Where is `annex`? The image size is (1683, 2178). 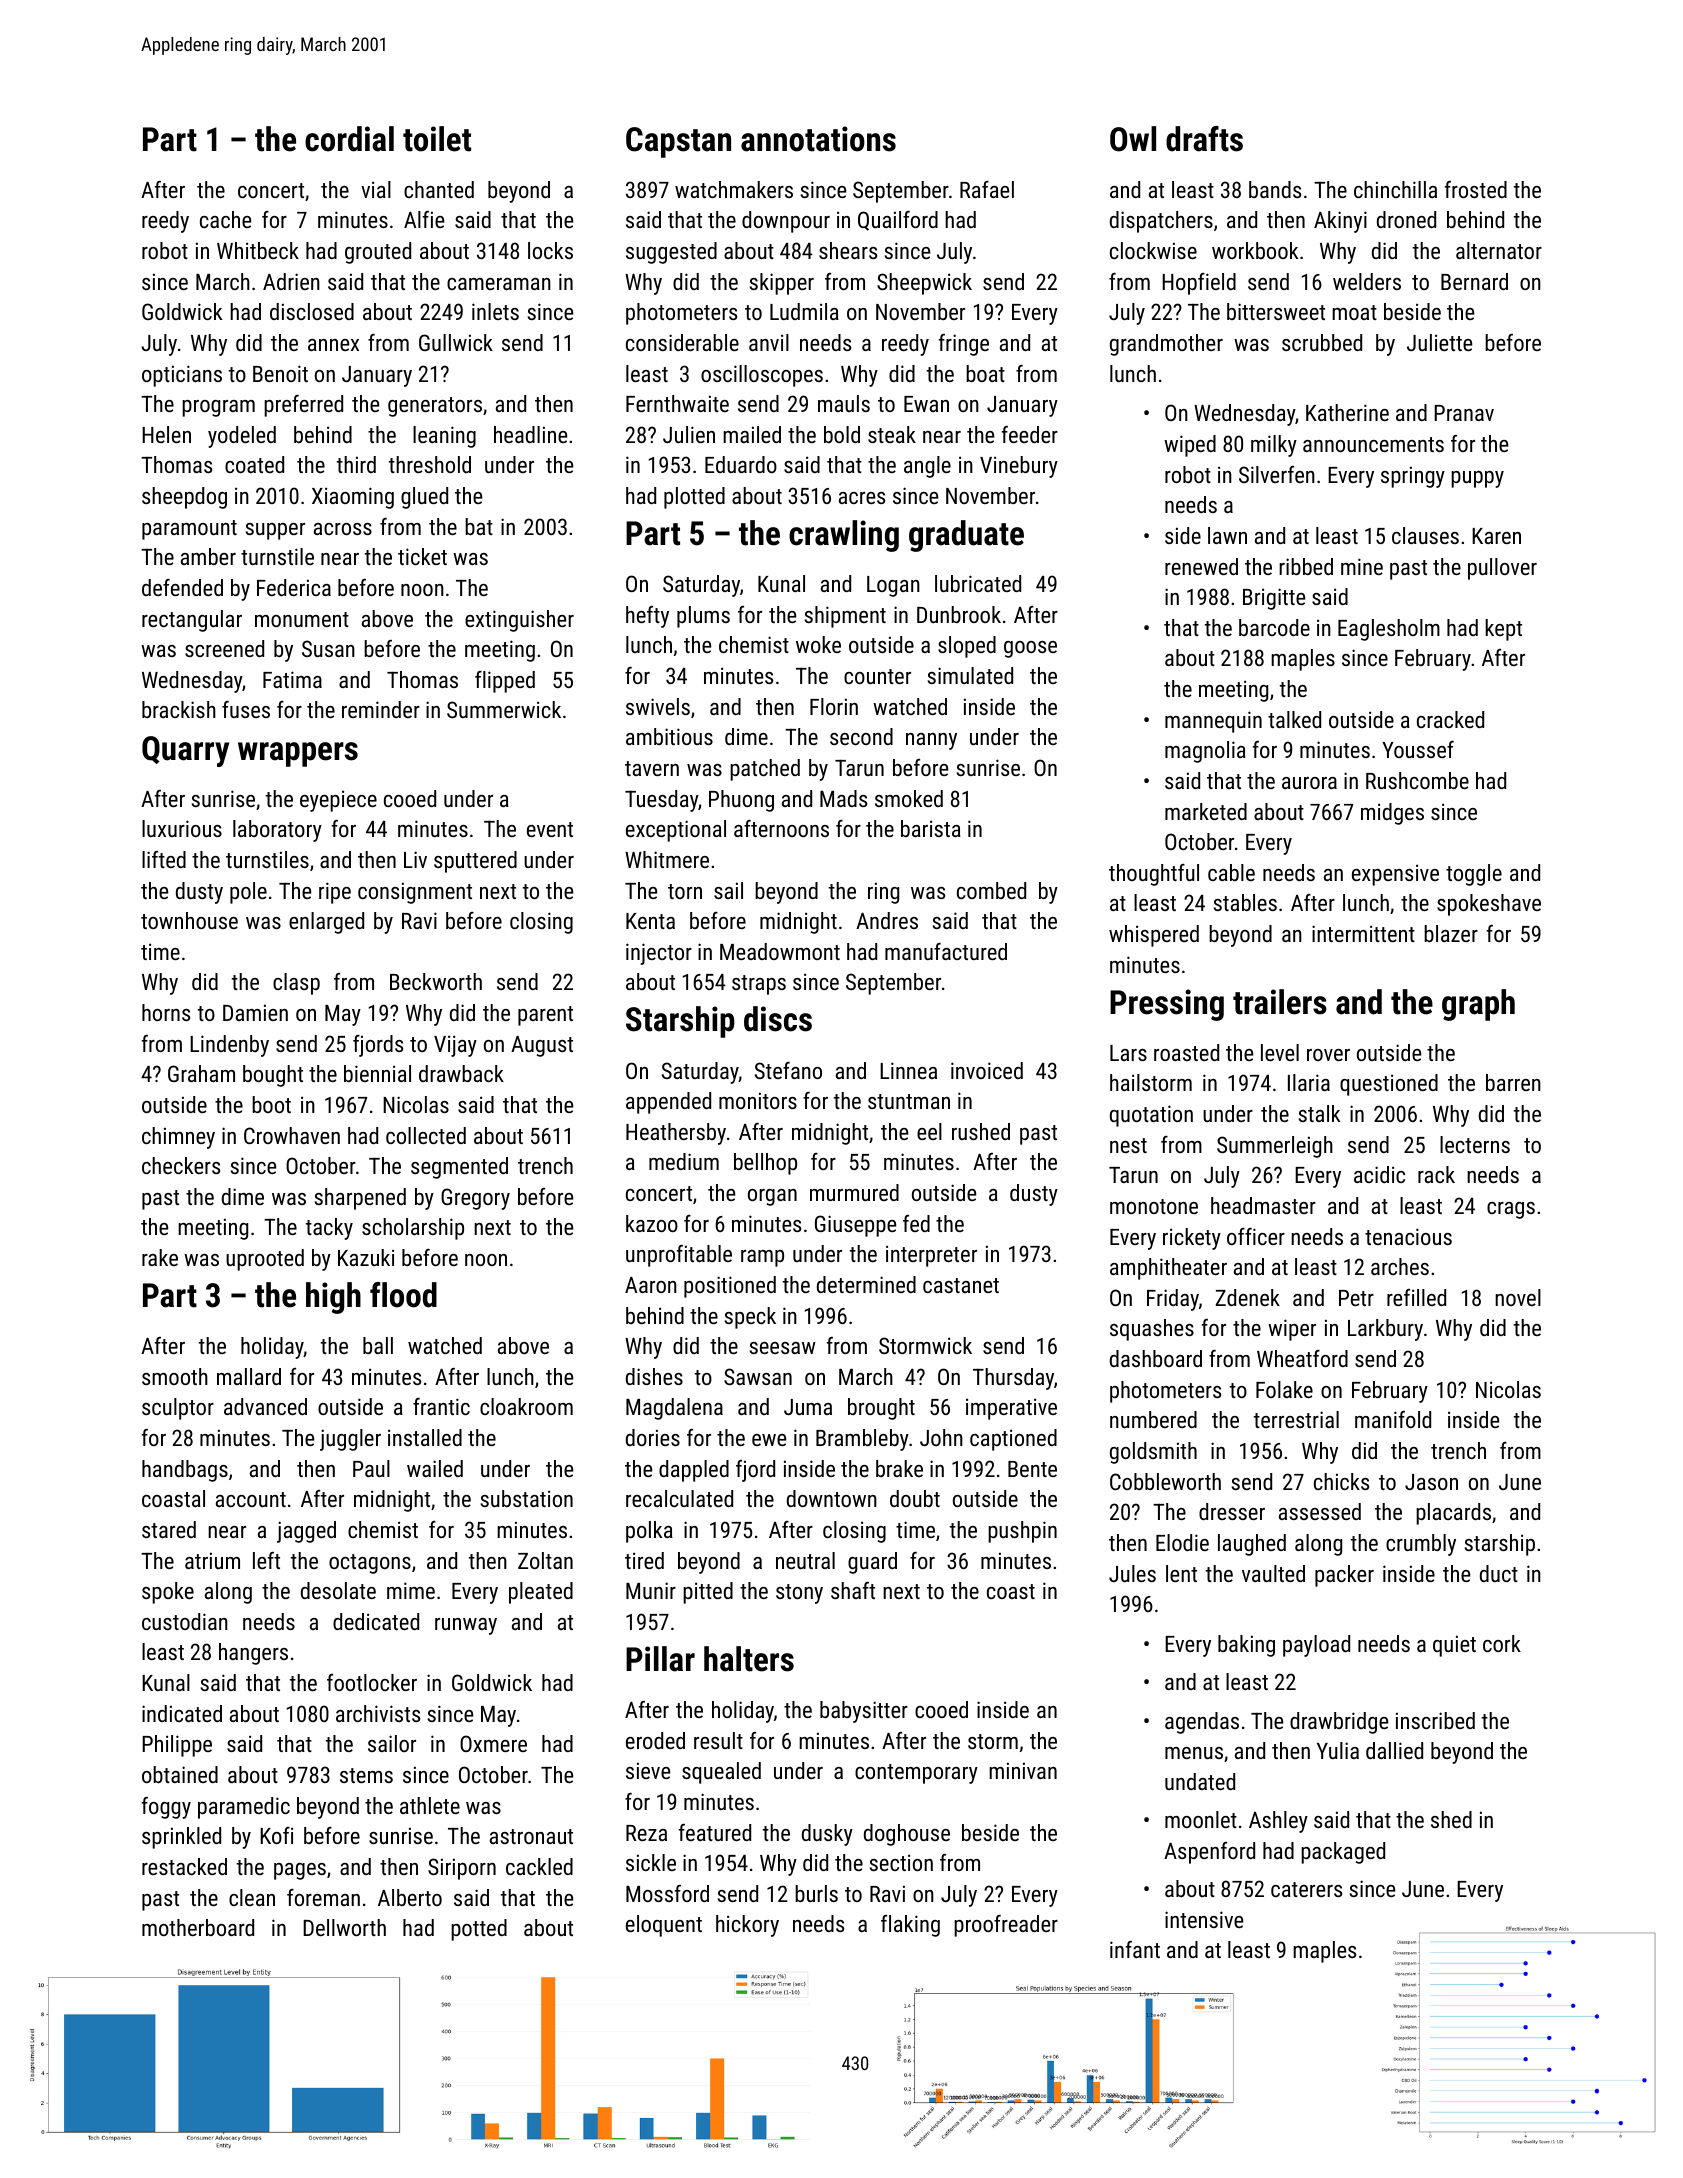
annex is located at coordinates (333, 345).
